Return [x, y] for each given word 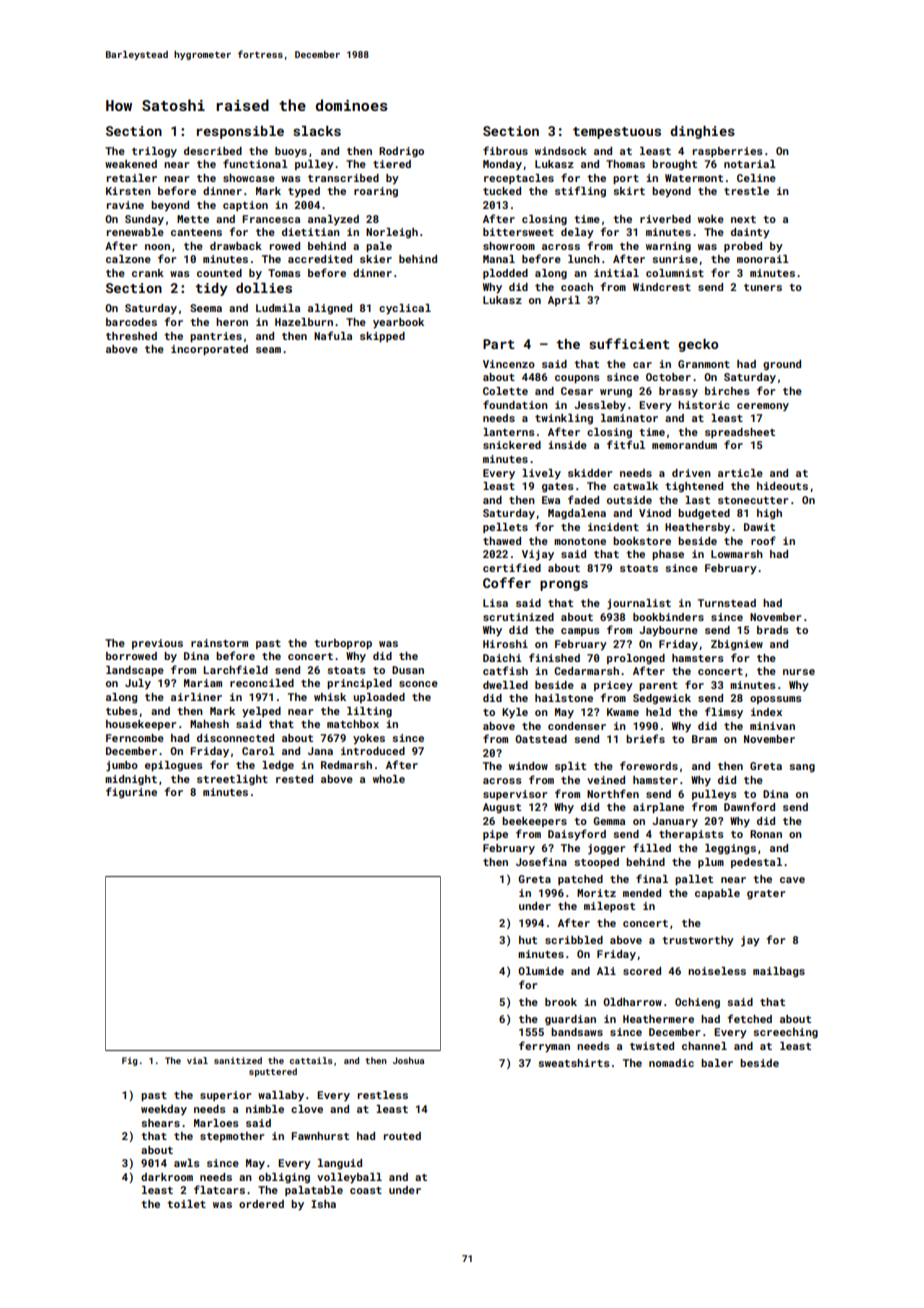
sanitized [238, 1060]
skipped [382, 337]
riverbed [665, 219]
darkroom [167, 1177]
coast [366, 1190]
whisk [330, 697]
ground [782, 365]
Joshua [408, 1060]
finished [554, 657]
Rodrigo [401, 152]
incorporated [209, 350]
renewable [135, 232]
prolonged [636, 659]
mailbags [779, 972]
